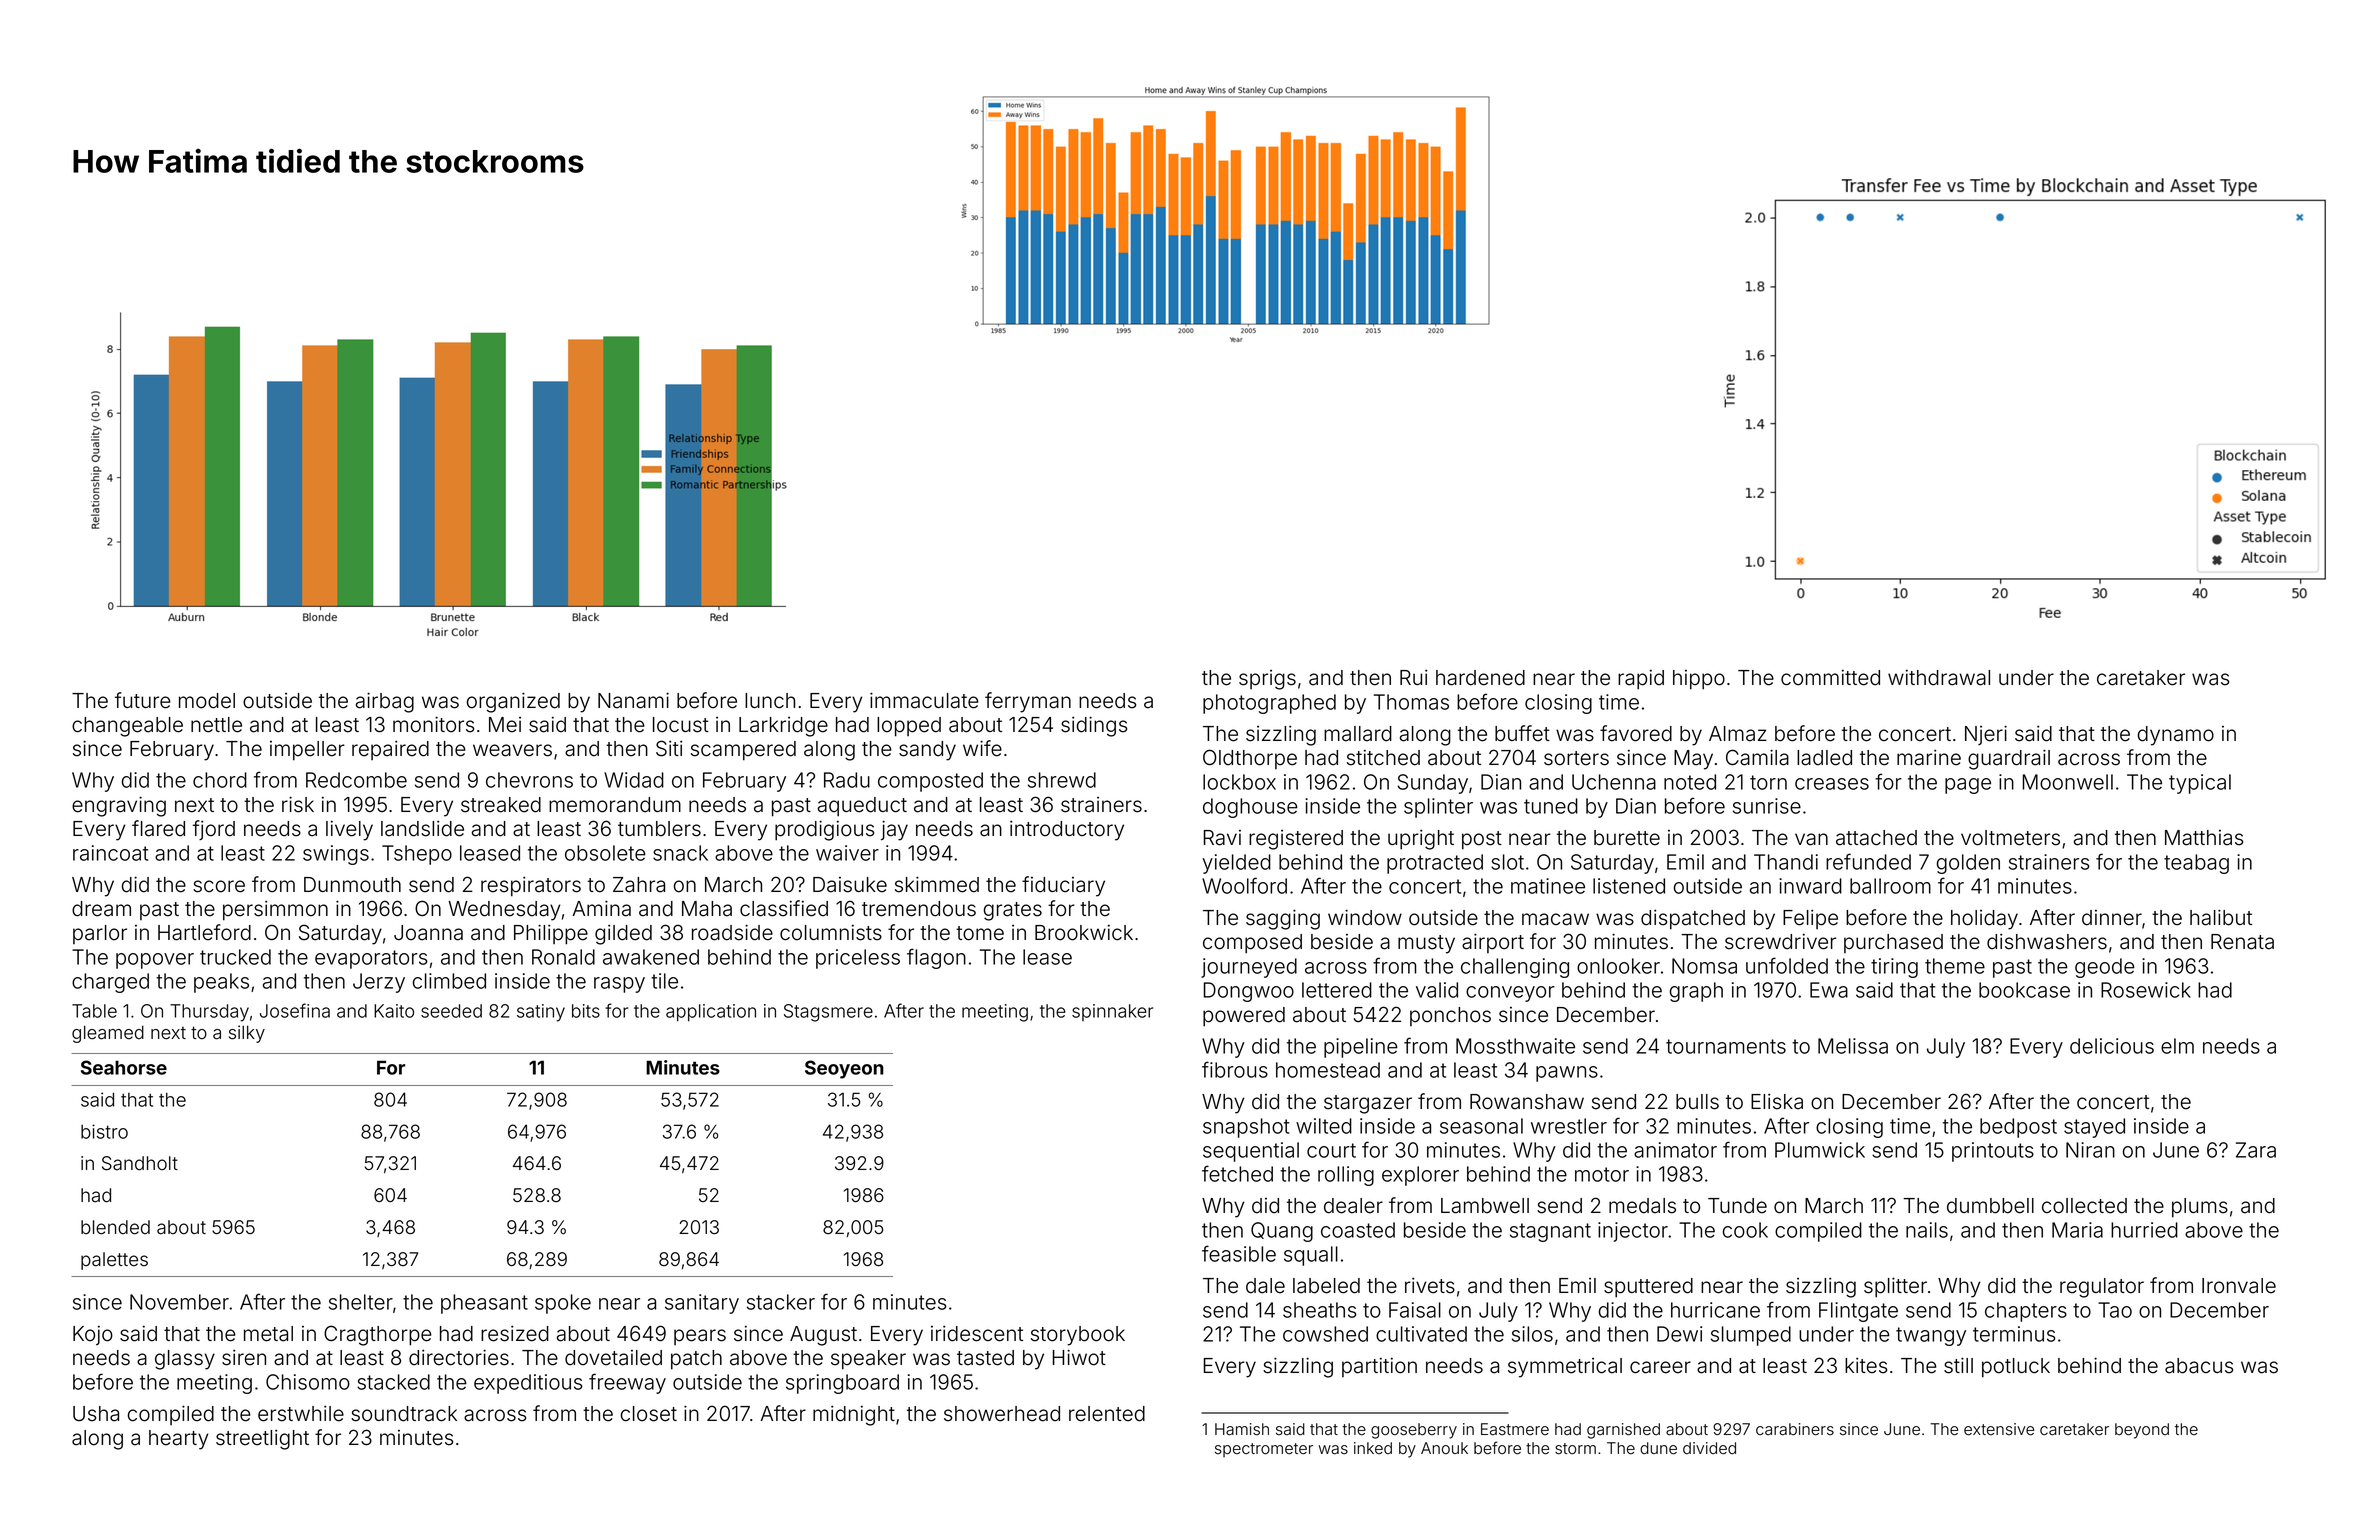 The image size is (2357, 1525). I want to click on shrewd, so click(1062, 780).
